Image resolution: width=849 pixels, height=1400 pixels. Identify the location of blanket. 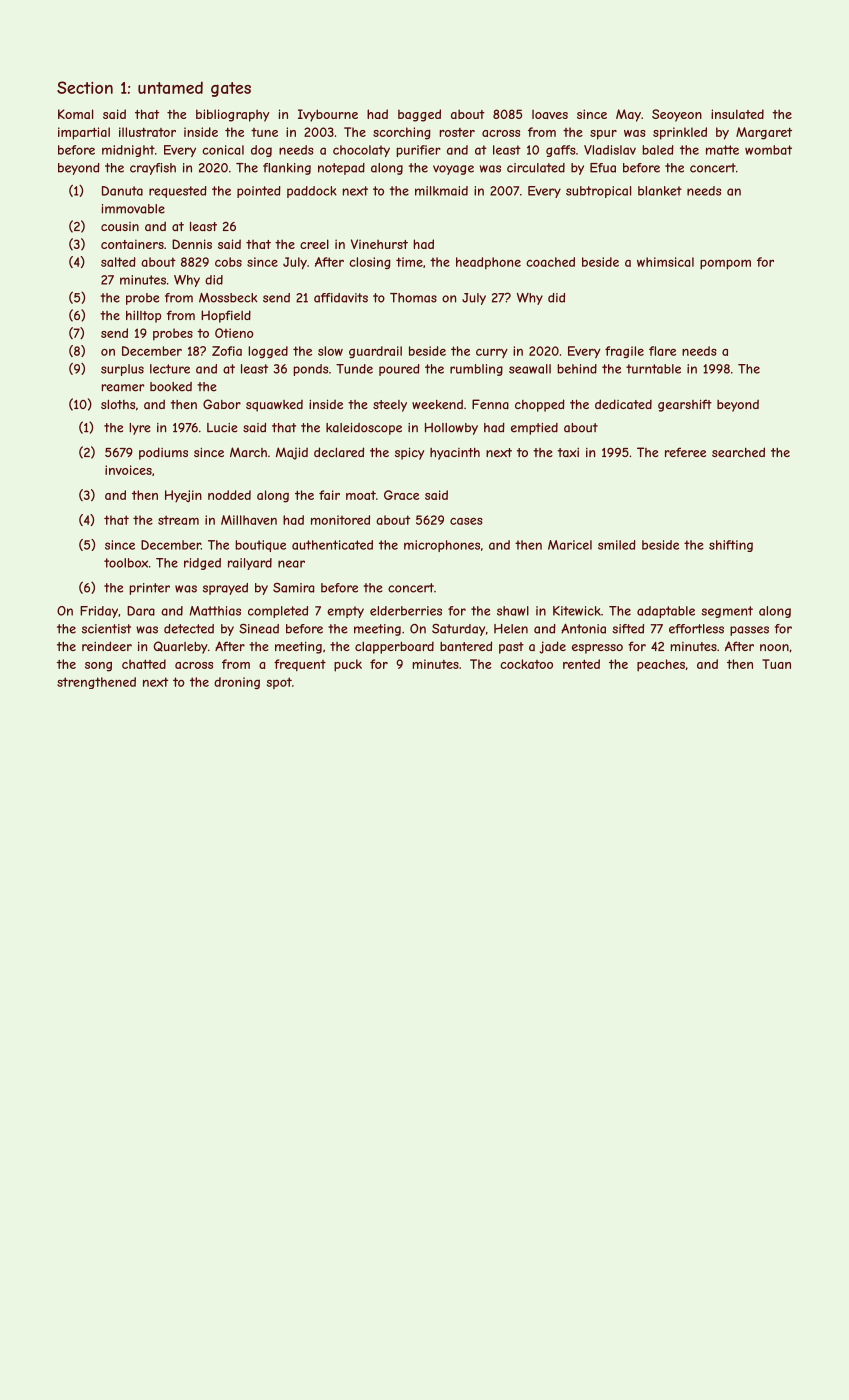
(660, 191).
